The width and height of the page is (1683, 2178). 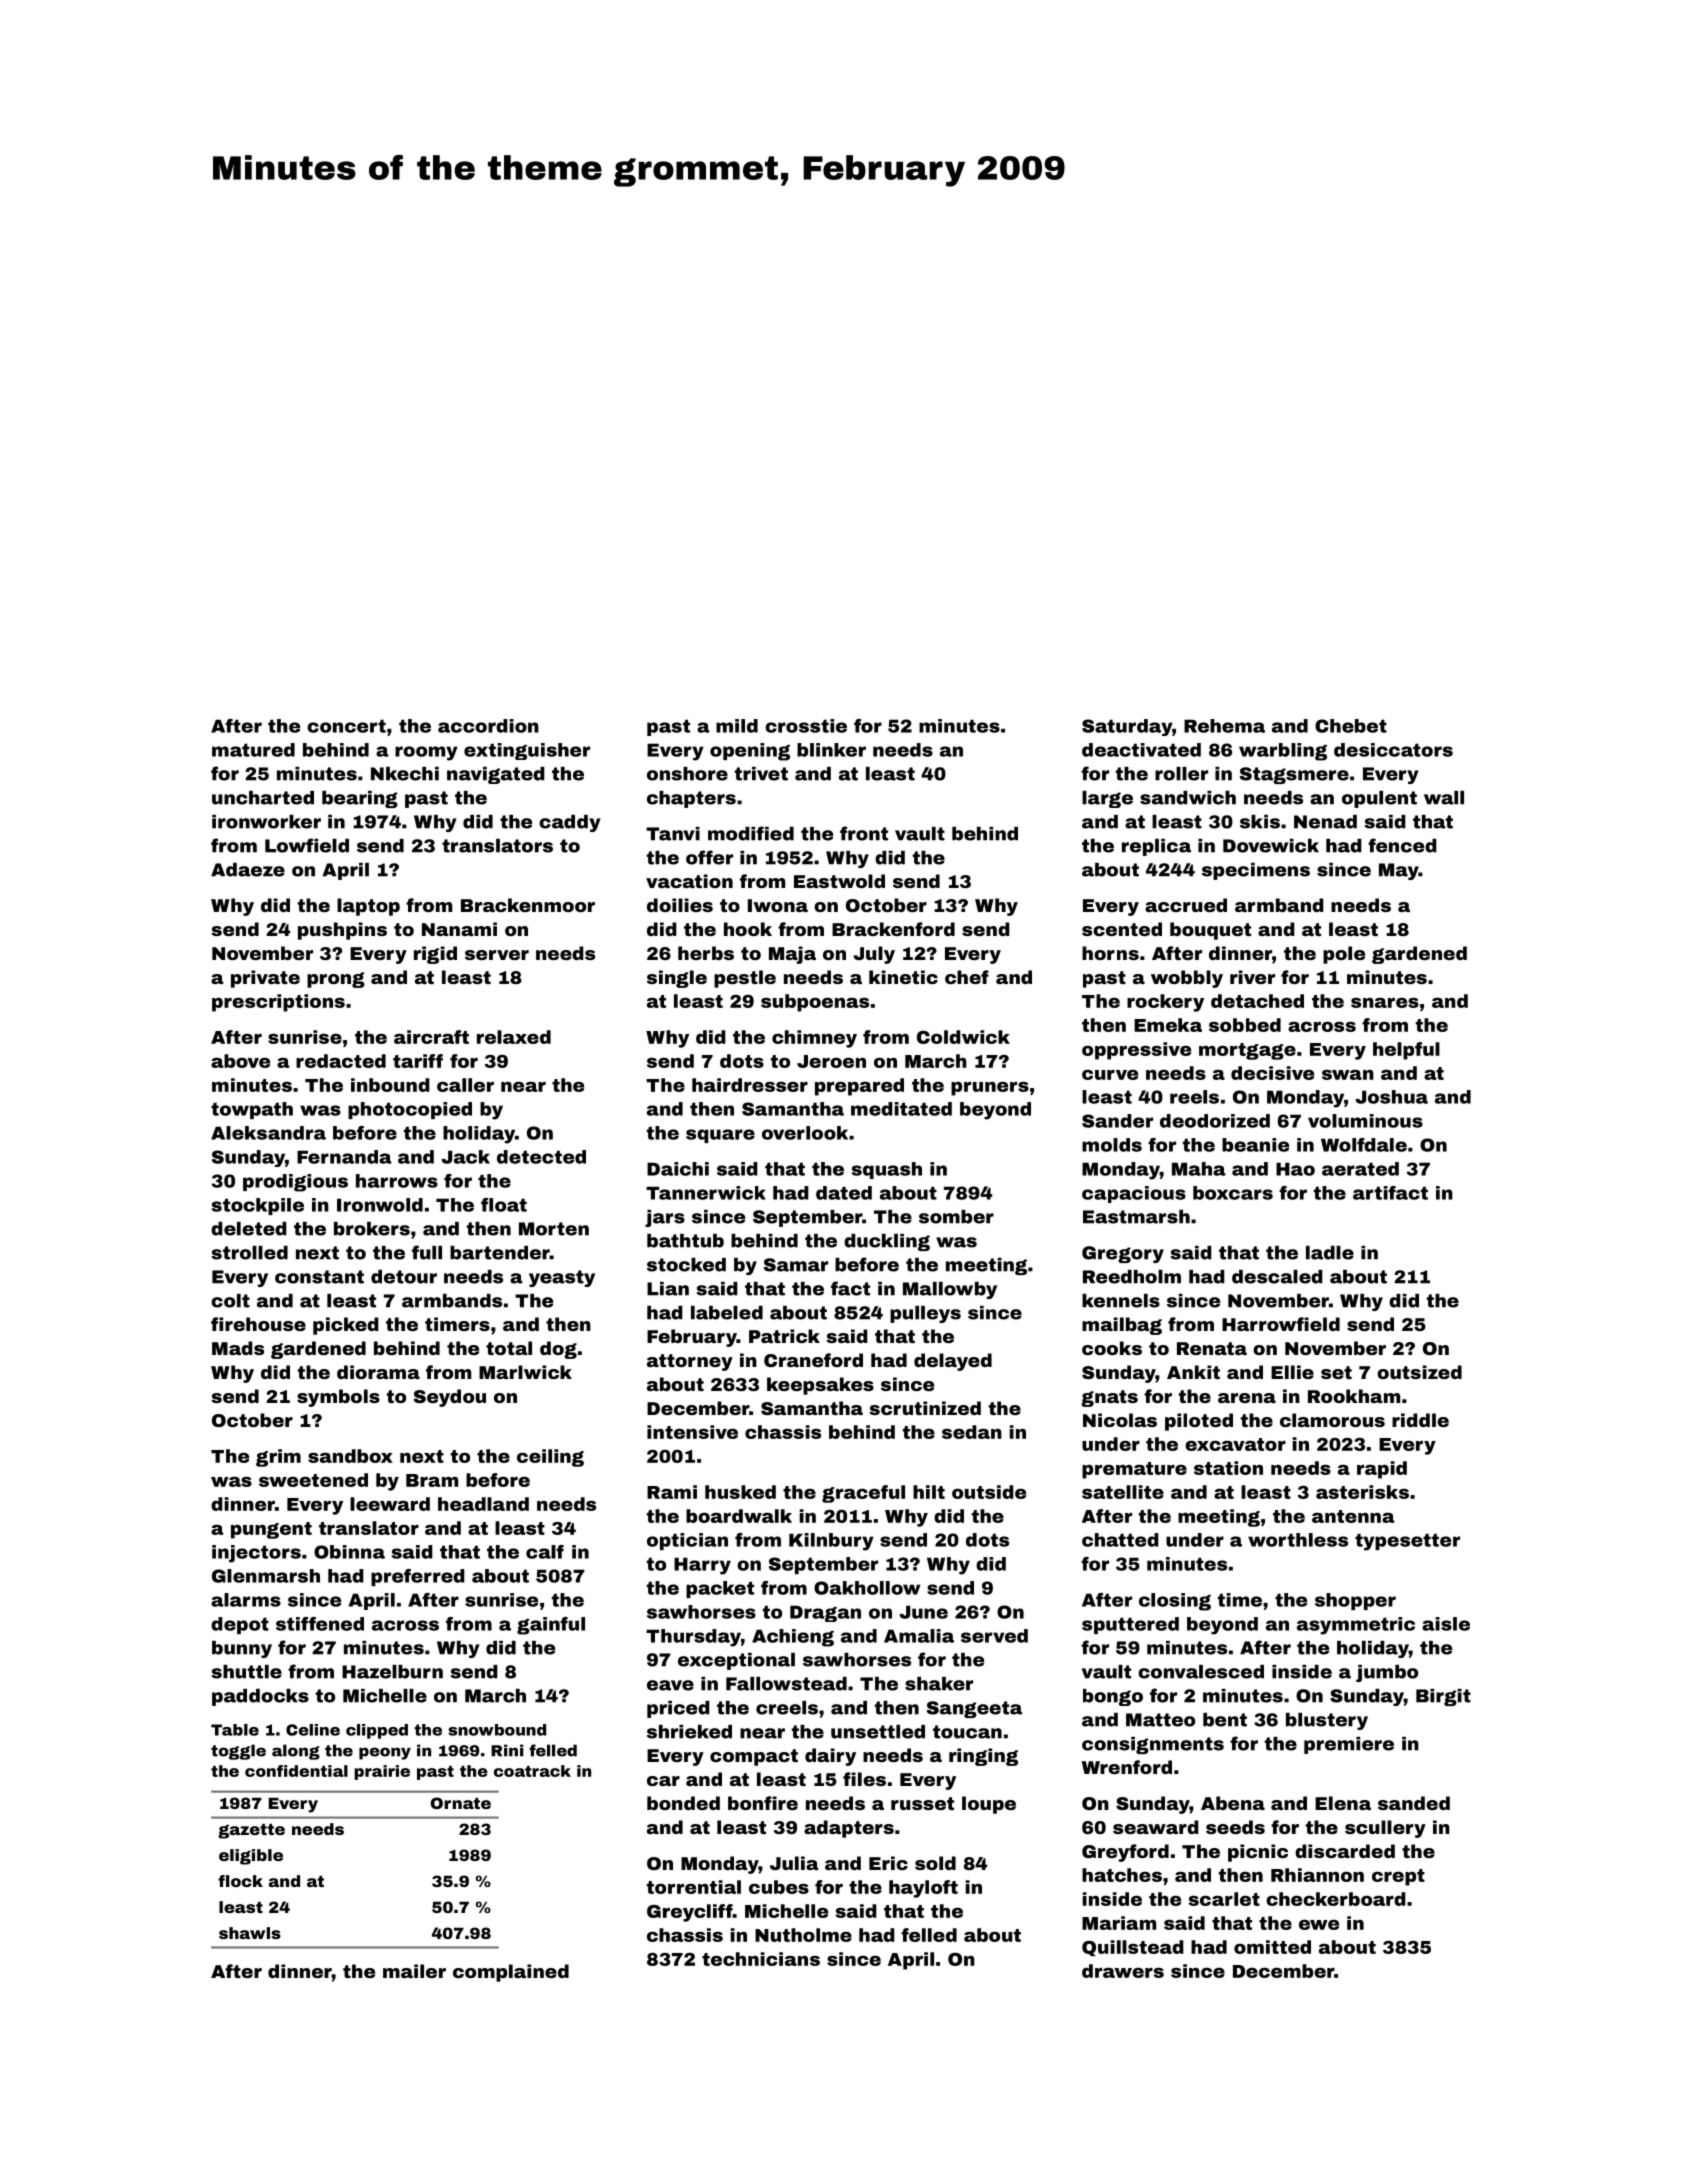 What do you see at coordinates (974, 1709) in the page?
I see `Sangeeta` at bounding box center [974, 1709].
